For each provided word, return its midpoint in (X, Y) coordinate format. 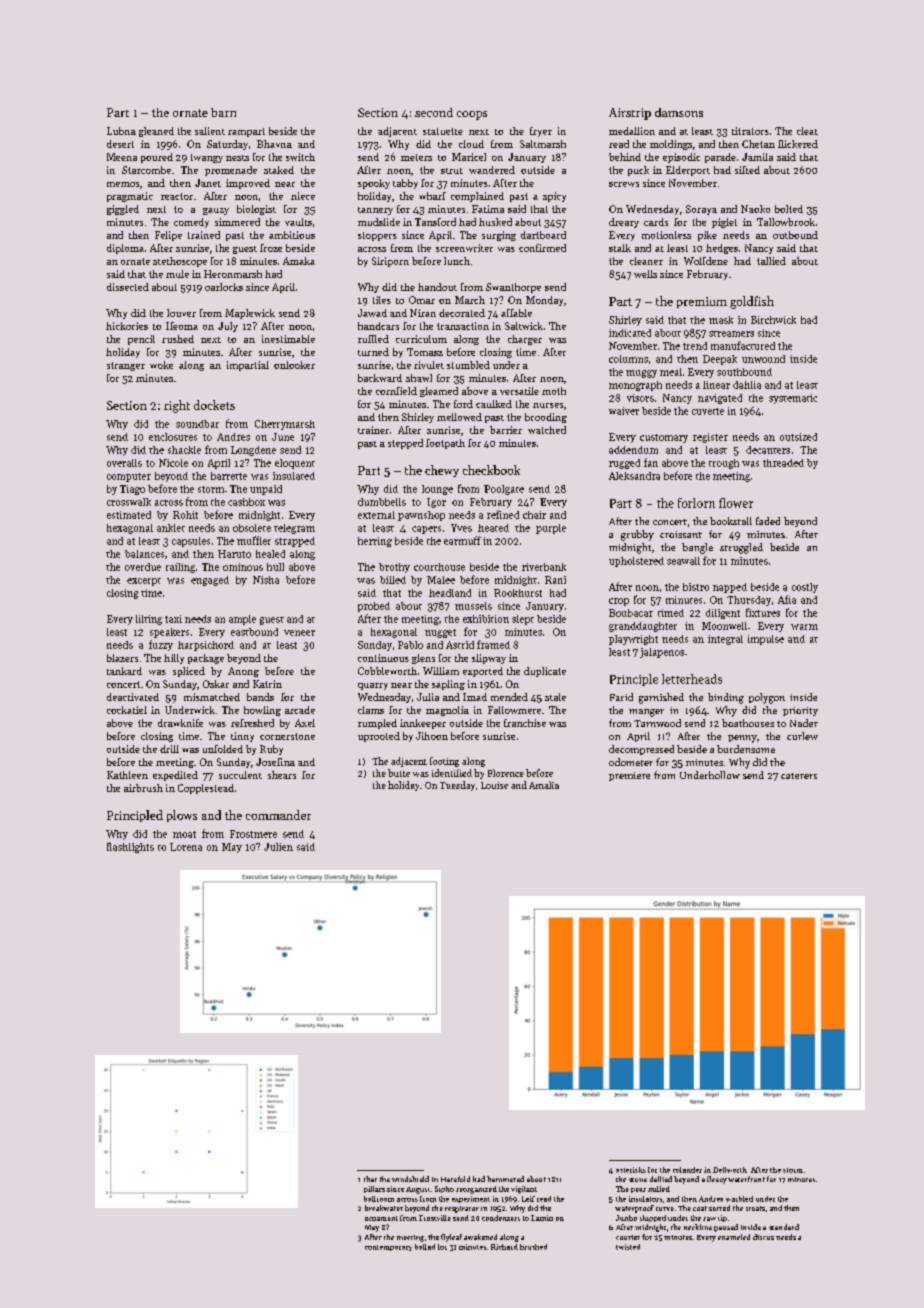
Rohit (185, 515)
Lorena (186, 847)
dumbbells (382, 502)
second (434, 112)
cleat (807, 131)
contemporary (388, 1248)
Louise (494, 785)
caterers (799, 776)
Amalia (544, 785)
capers (426, 530)
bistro (696, 587)
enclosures (173, 437)
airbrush (143, 788)
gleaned (156, 132)
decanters (768, 450)
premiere (629, 776)
